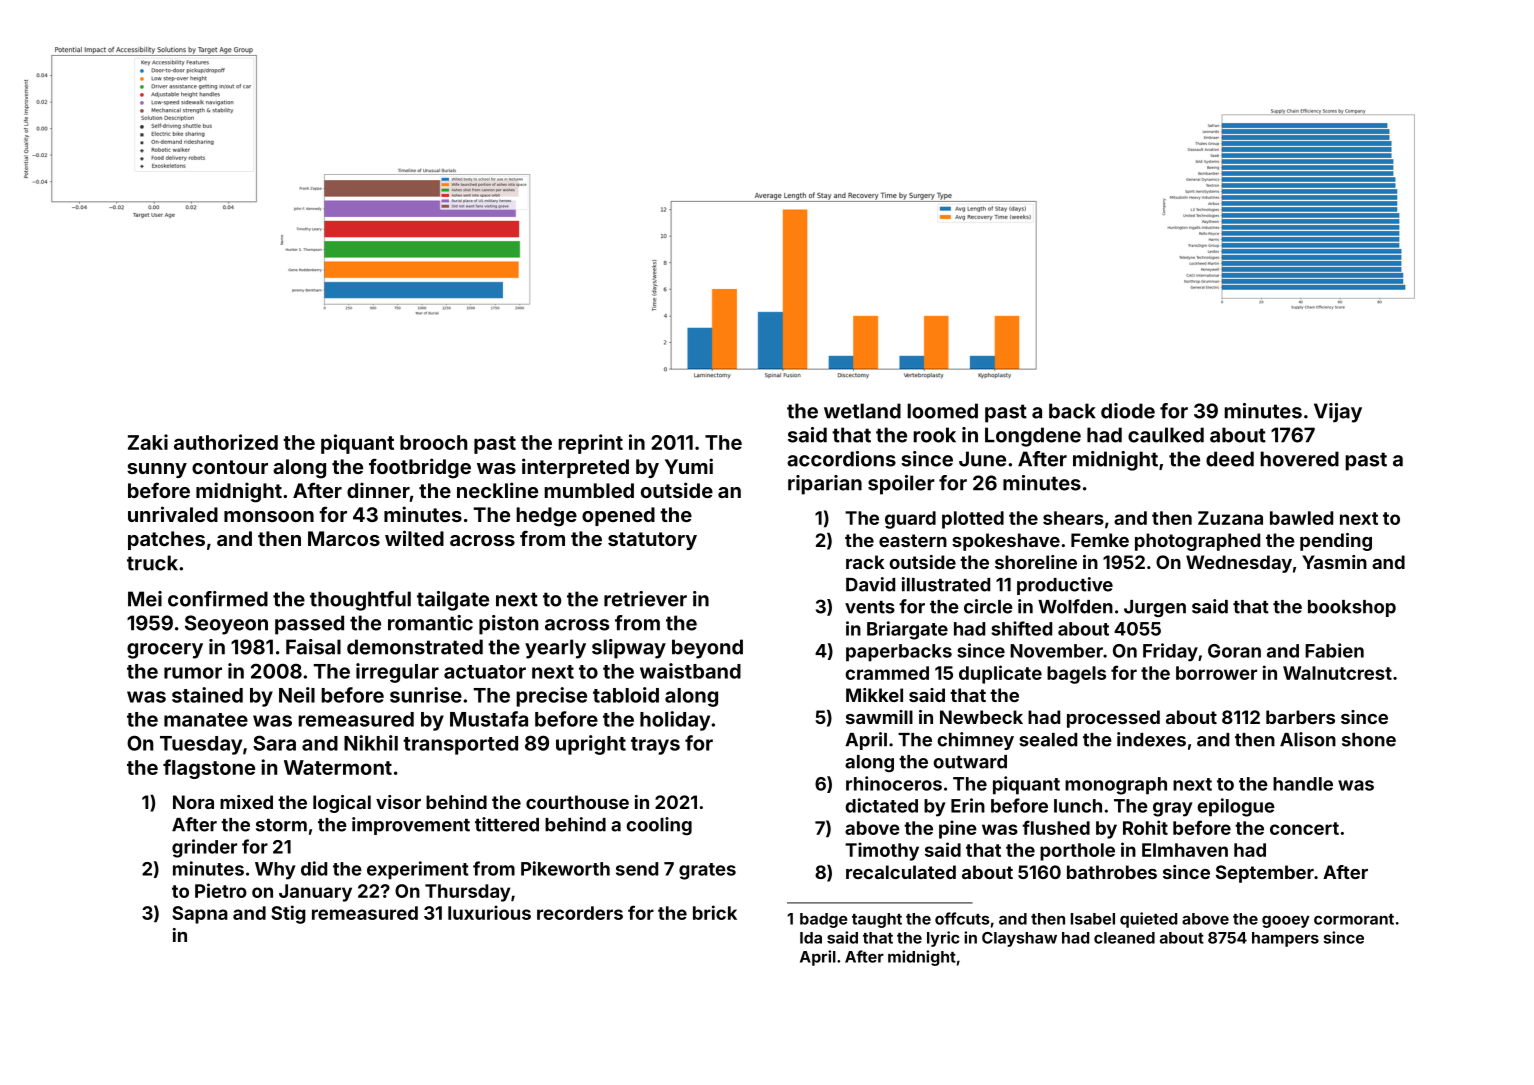 This image has height=1085, width=1534. Describe the element at coordinates (862, 411) in the image. I see `wetland` at that location.
